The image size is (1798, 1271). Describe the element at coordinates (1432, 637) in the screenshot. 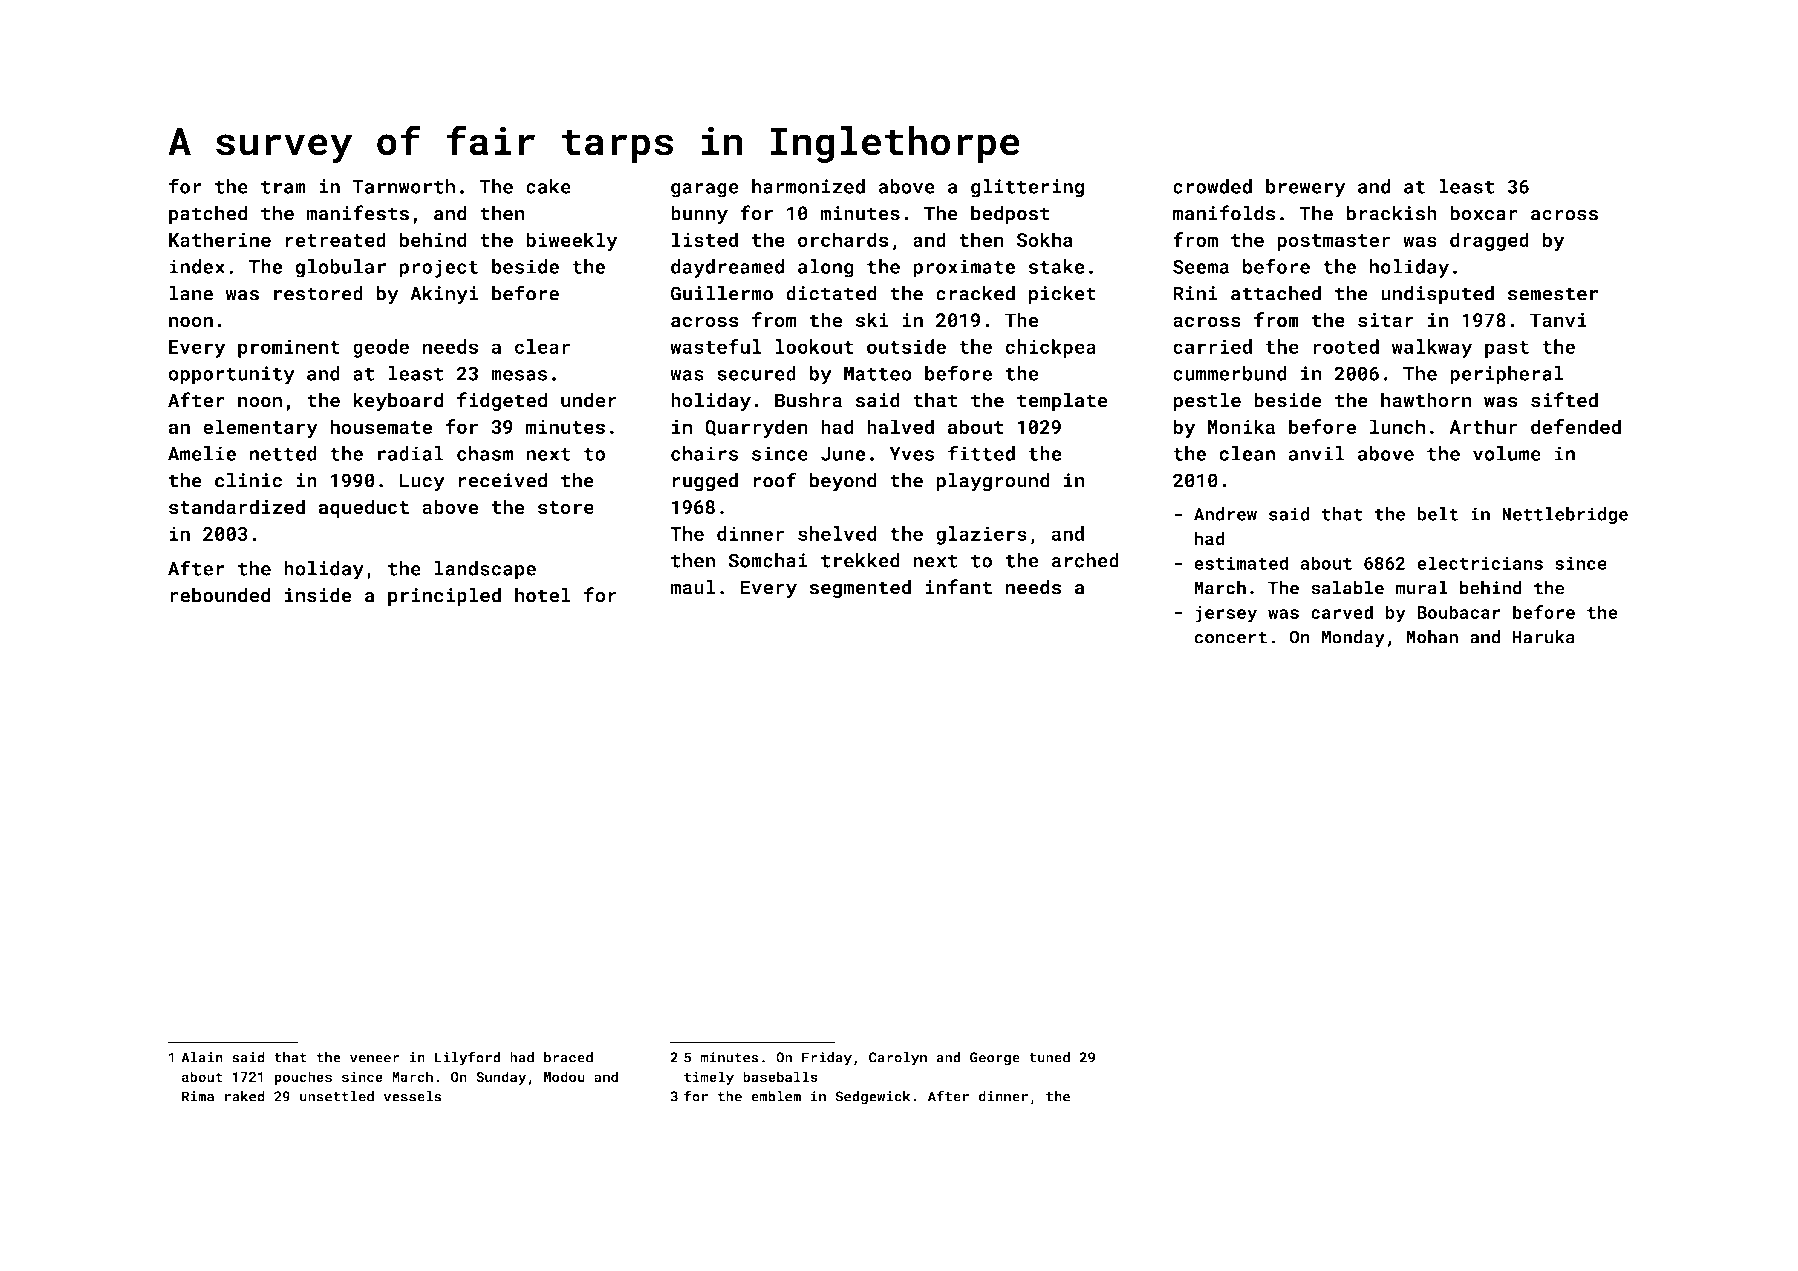

I see `Mohan` at that location.
